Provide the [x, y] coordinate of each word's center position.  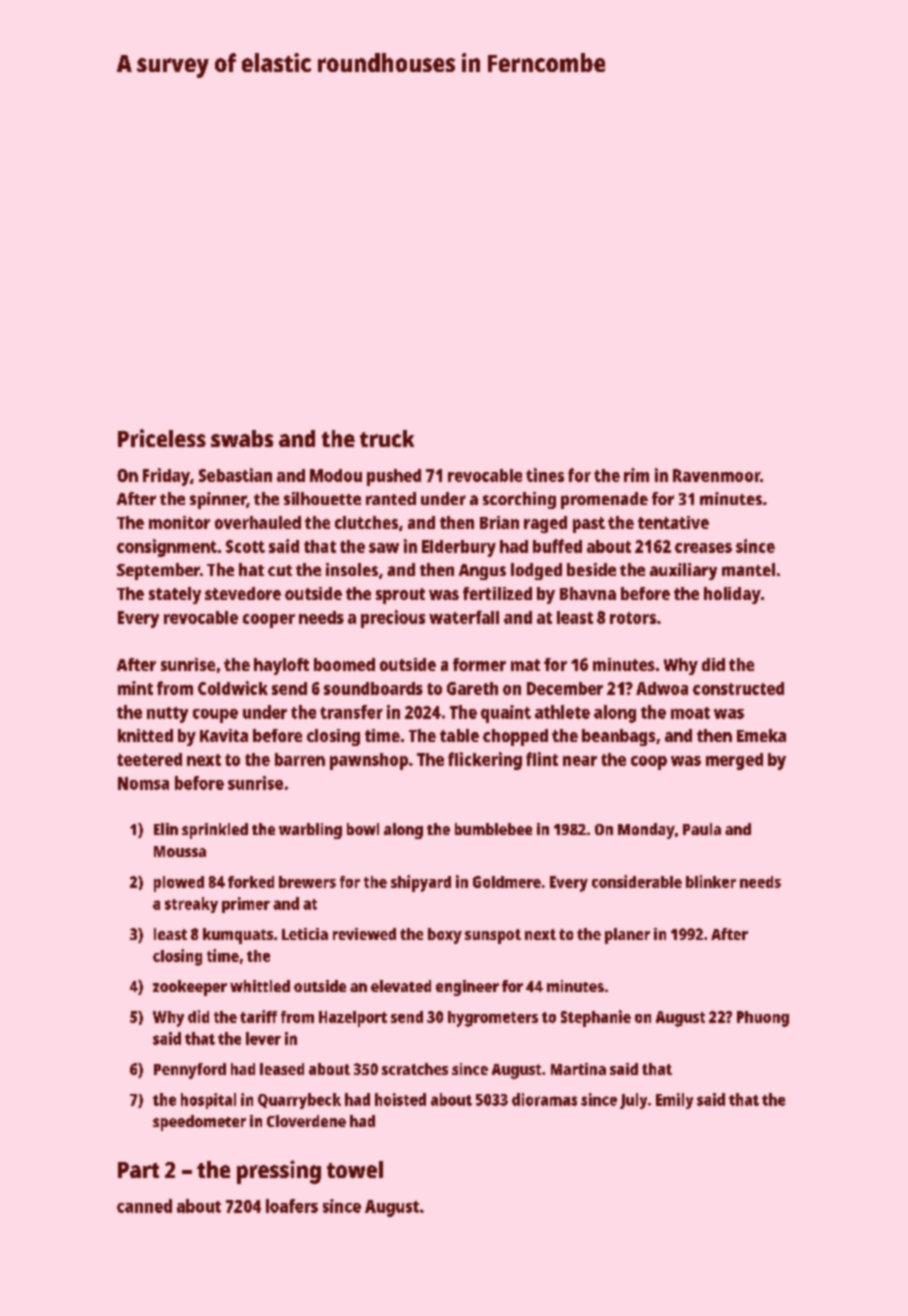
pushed [394, 477]
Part [138, 1170]
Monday [646, 831]
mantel [748, 569]
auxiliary [683, 571]
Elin [166, 829]
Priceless [162, 438]
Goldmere [507, 882]
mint [135, 688]
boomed [344, 664]
